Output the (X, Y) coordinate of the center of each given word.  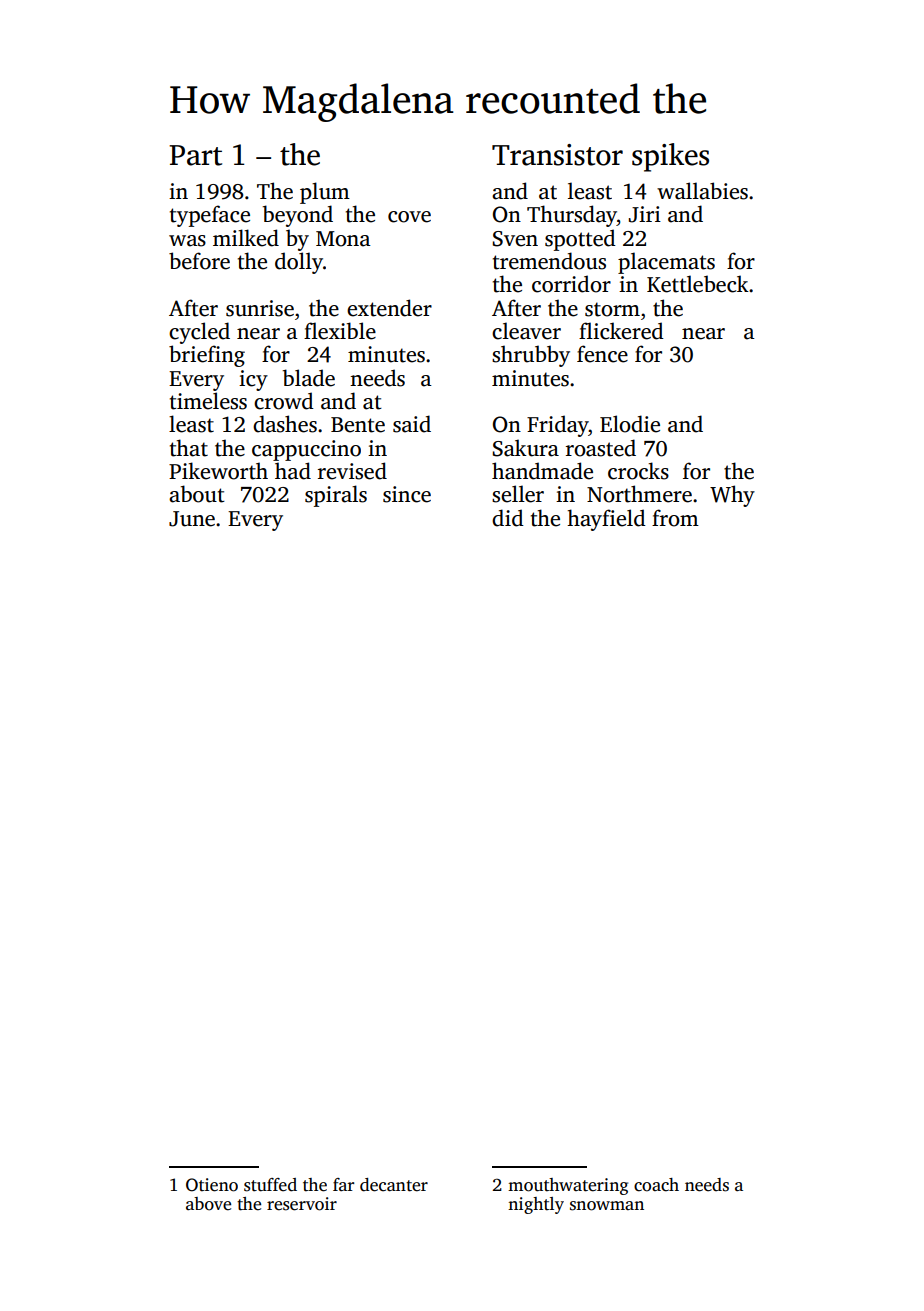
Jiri (645, 214)
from (675, 518)
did (508, 518)
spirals (336, 496)
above (208, 1204)
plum (325, 193)
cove (409, 217)
